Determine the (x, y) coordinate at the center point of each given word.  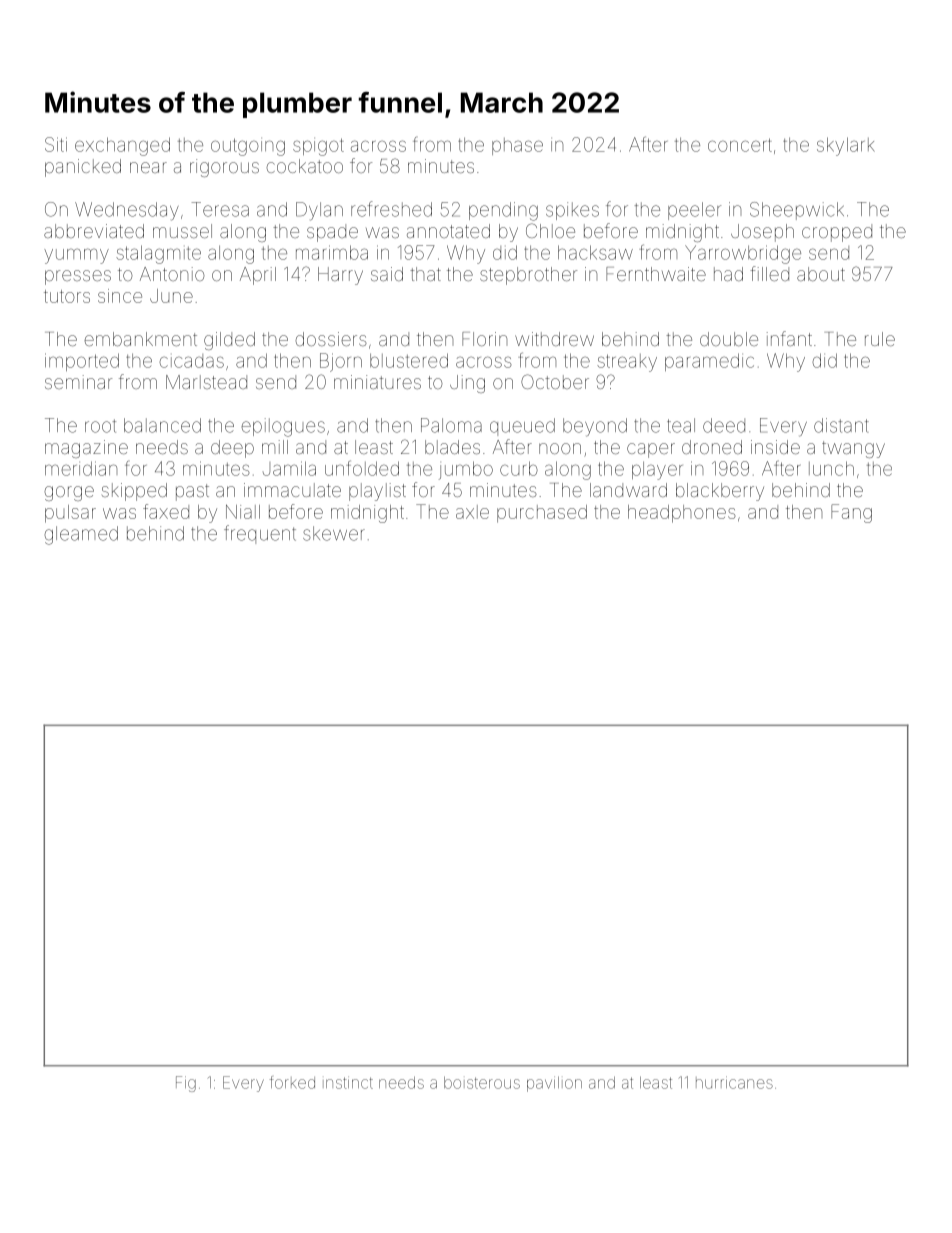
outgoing (248, 147)
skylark (846, 146)
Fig (186, 1084)
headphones (682, 514)
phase (517, 146)
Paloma (451, 425)
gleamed (81, 535)
